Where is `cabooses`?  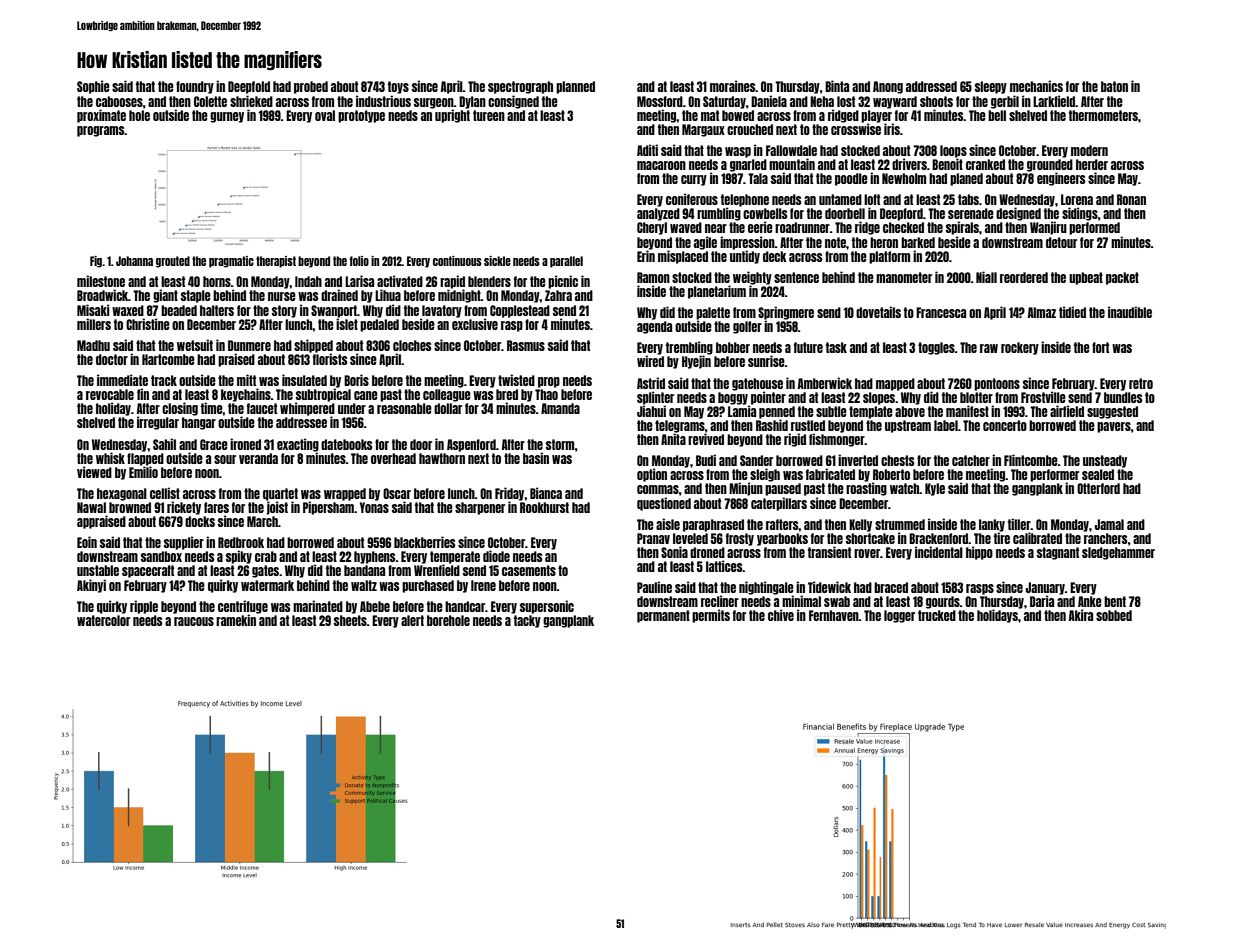 cabooses is located at coordinates (119, 101).
